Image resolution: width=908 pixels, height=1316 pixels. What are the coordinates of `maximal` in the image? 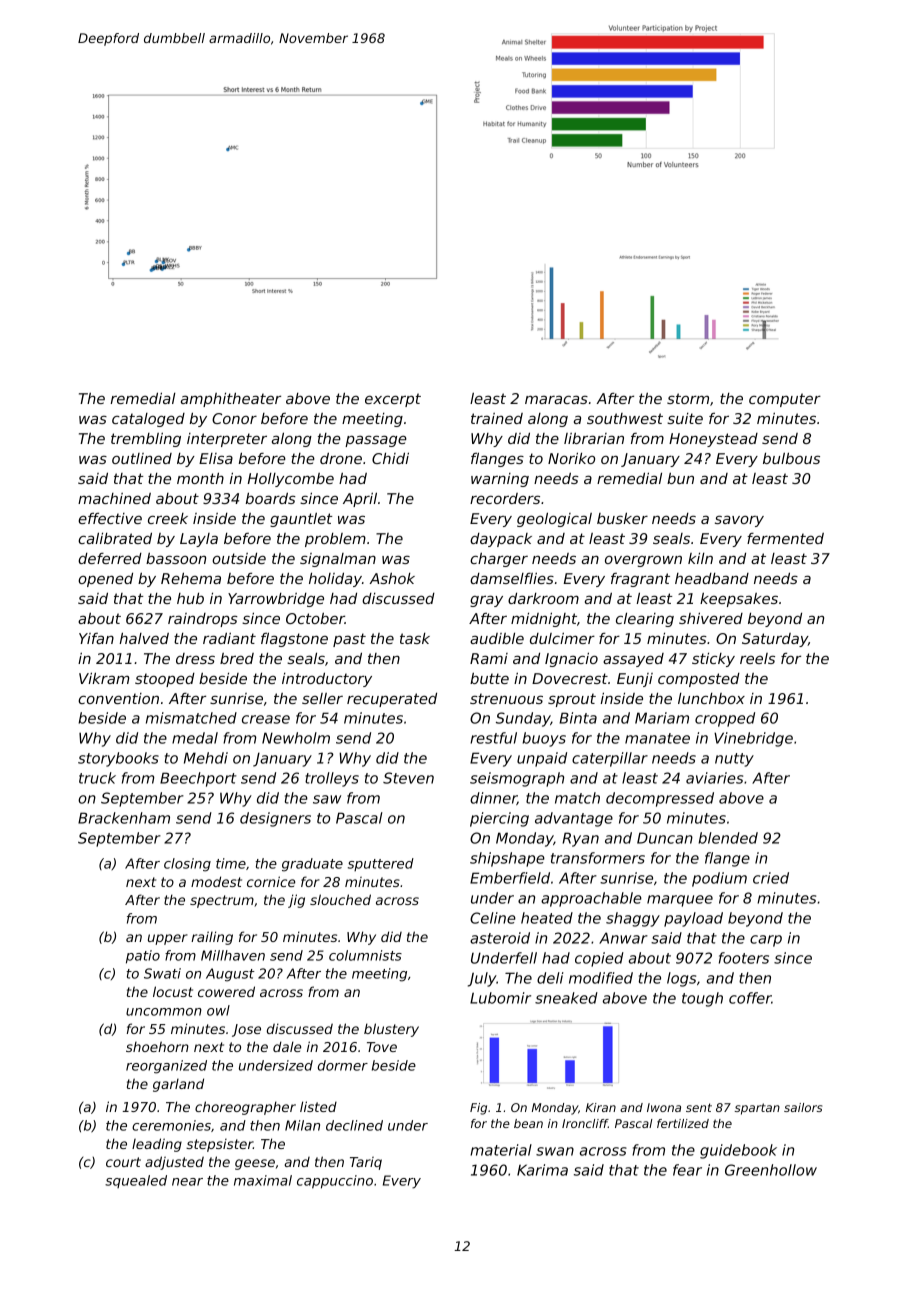 It's located at (263, 1180).
